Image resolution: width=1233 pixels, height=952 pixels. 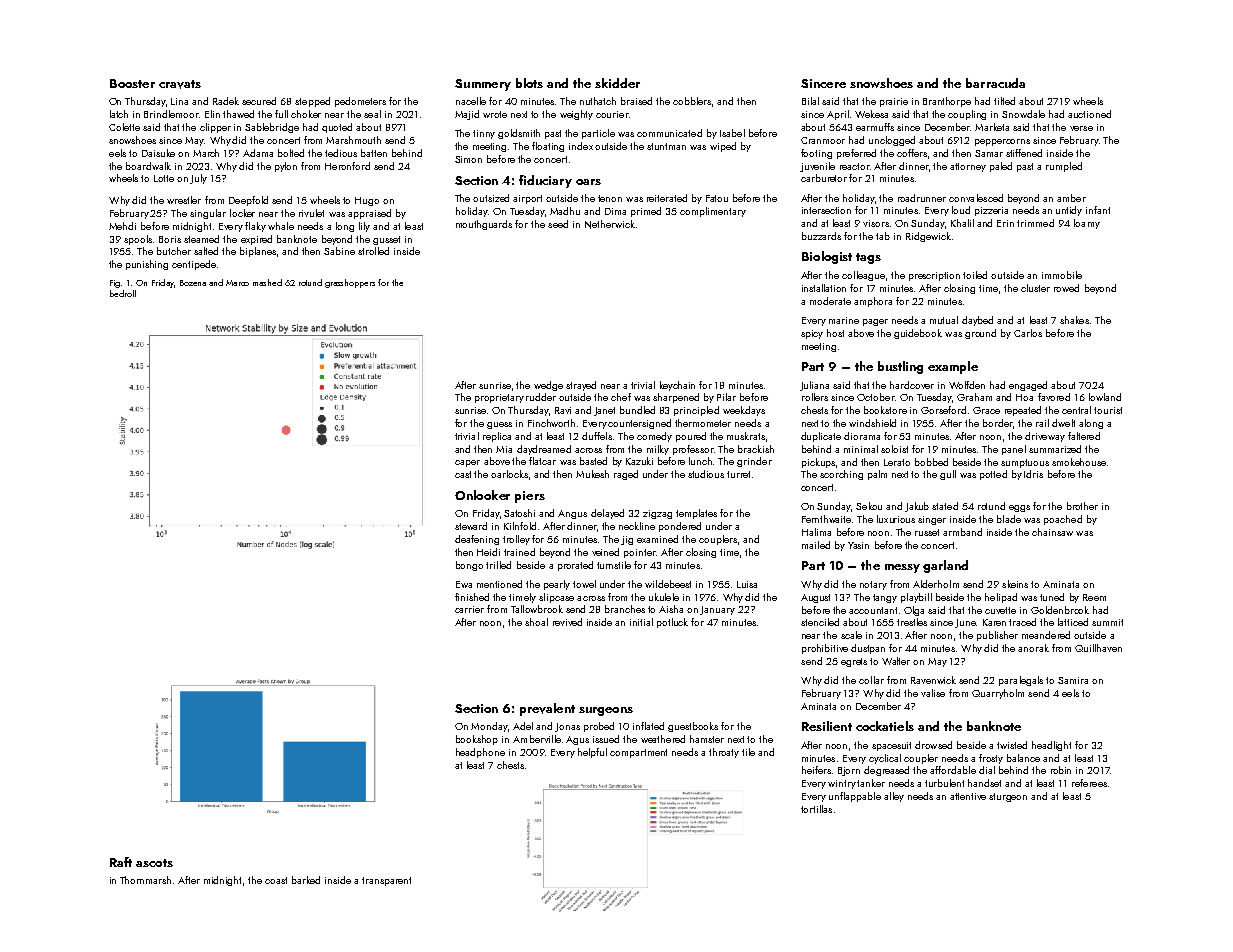 I want to click on finished, so click(x=472, y=597).
